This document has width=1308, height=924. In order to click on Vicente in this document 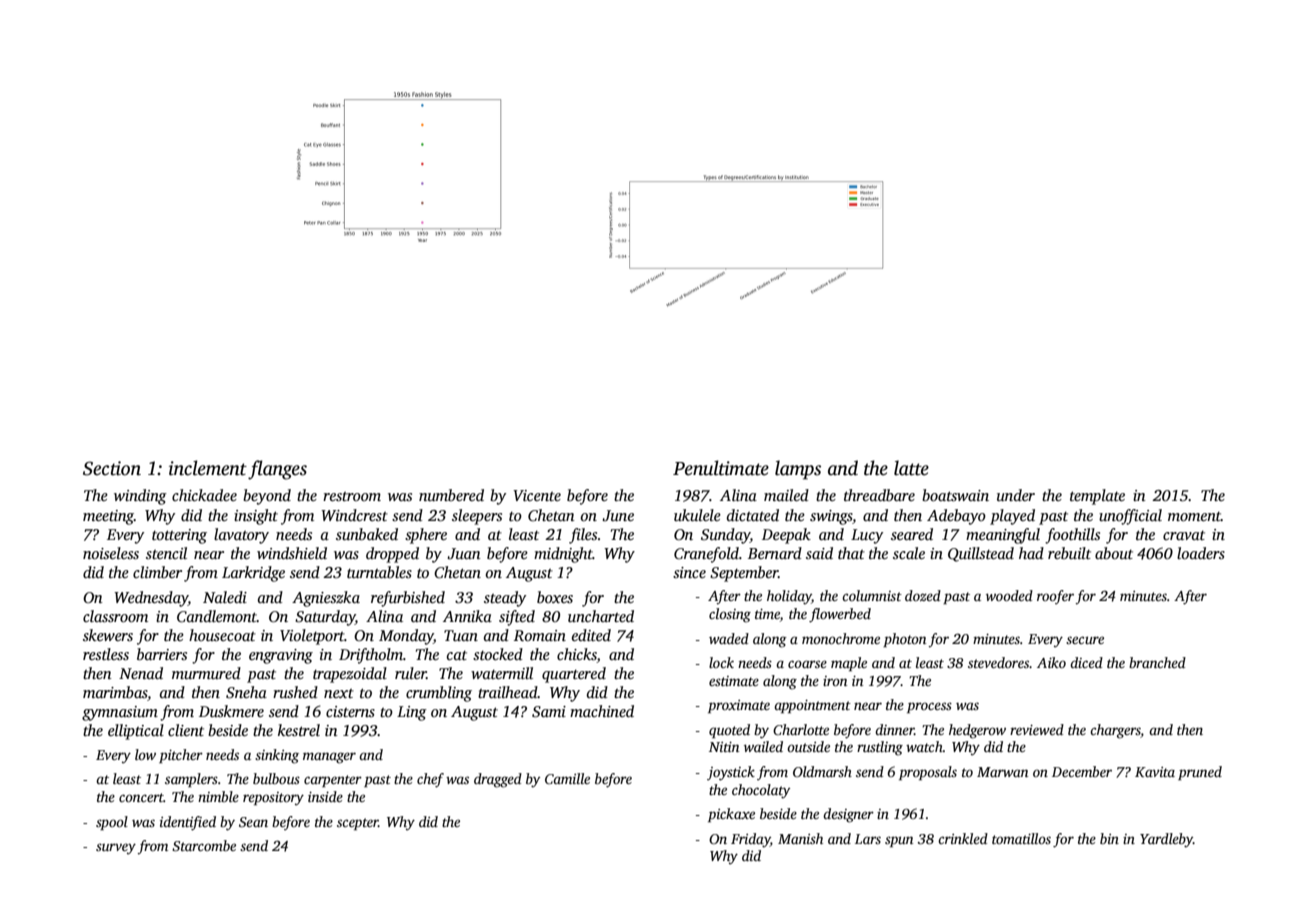, I will do `click(537, 495)`.
